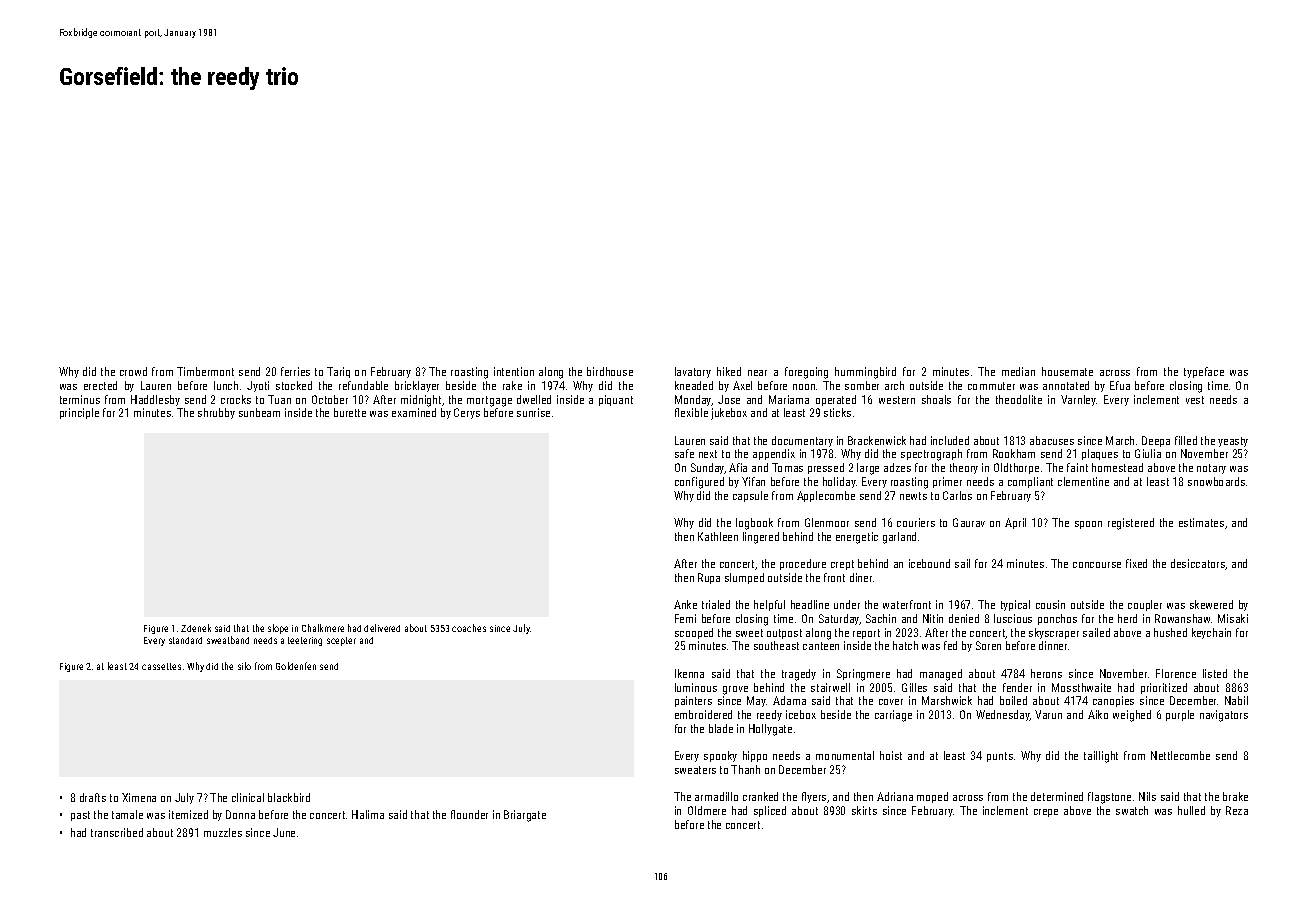 The height and width of the page is (924, 1308). I want to click on coaches, so click(469, 628).
